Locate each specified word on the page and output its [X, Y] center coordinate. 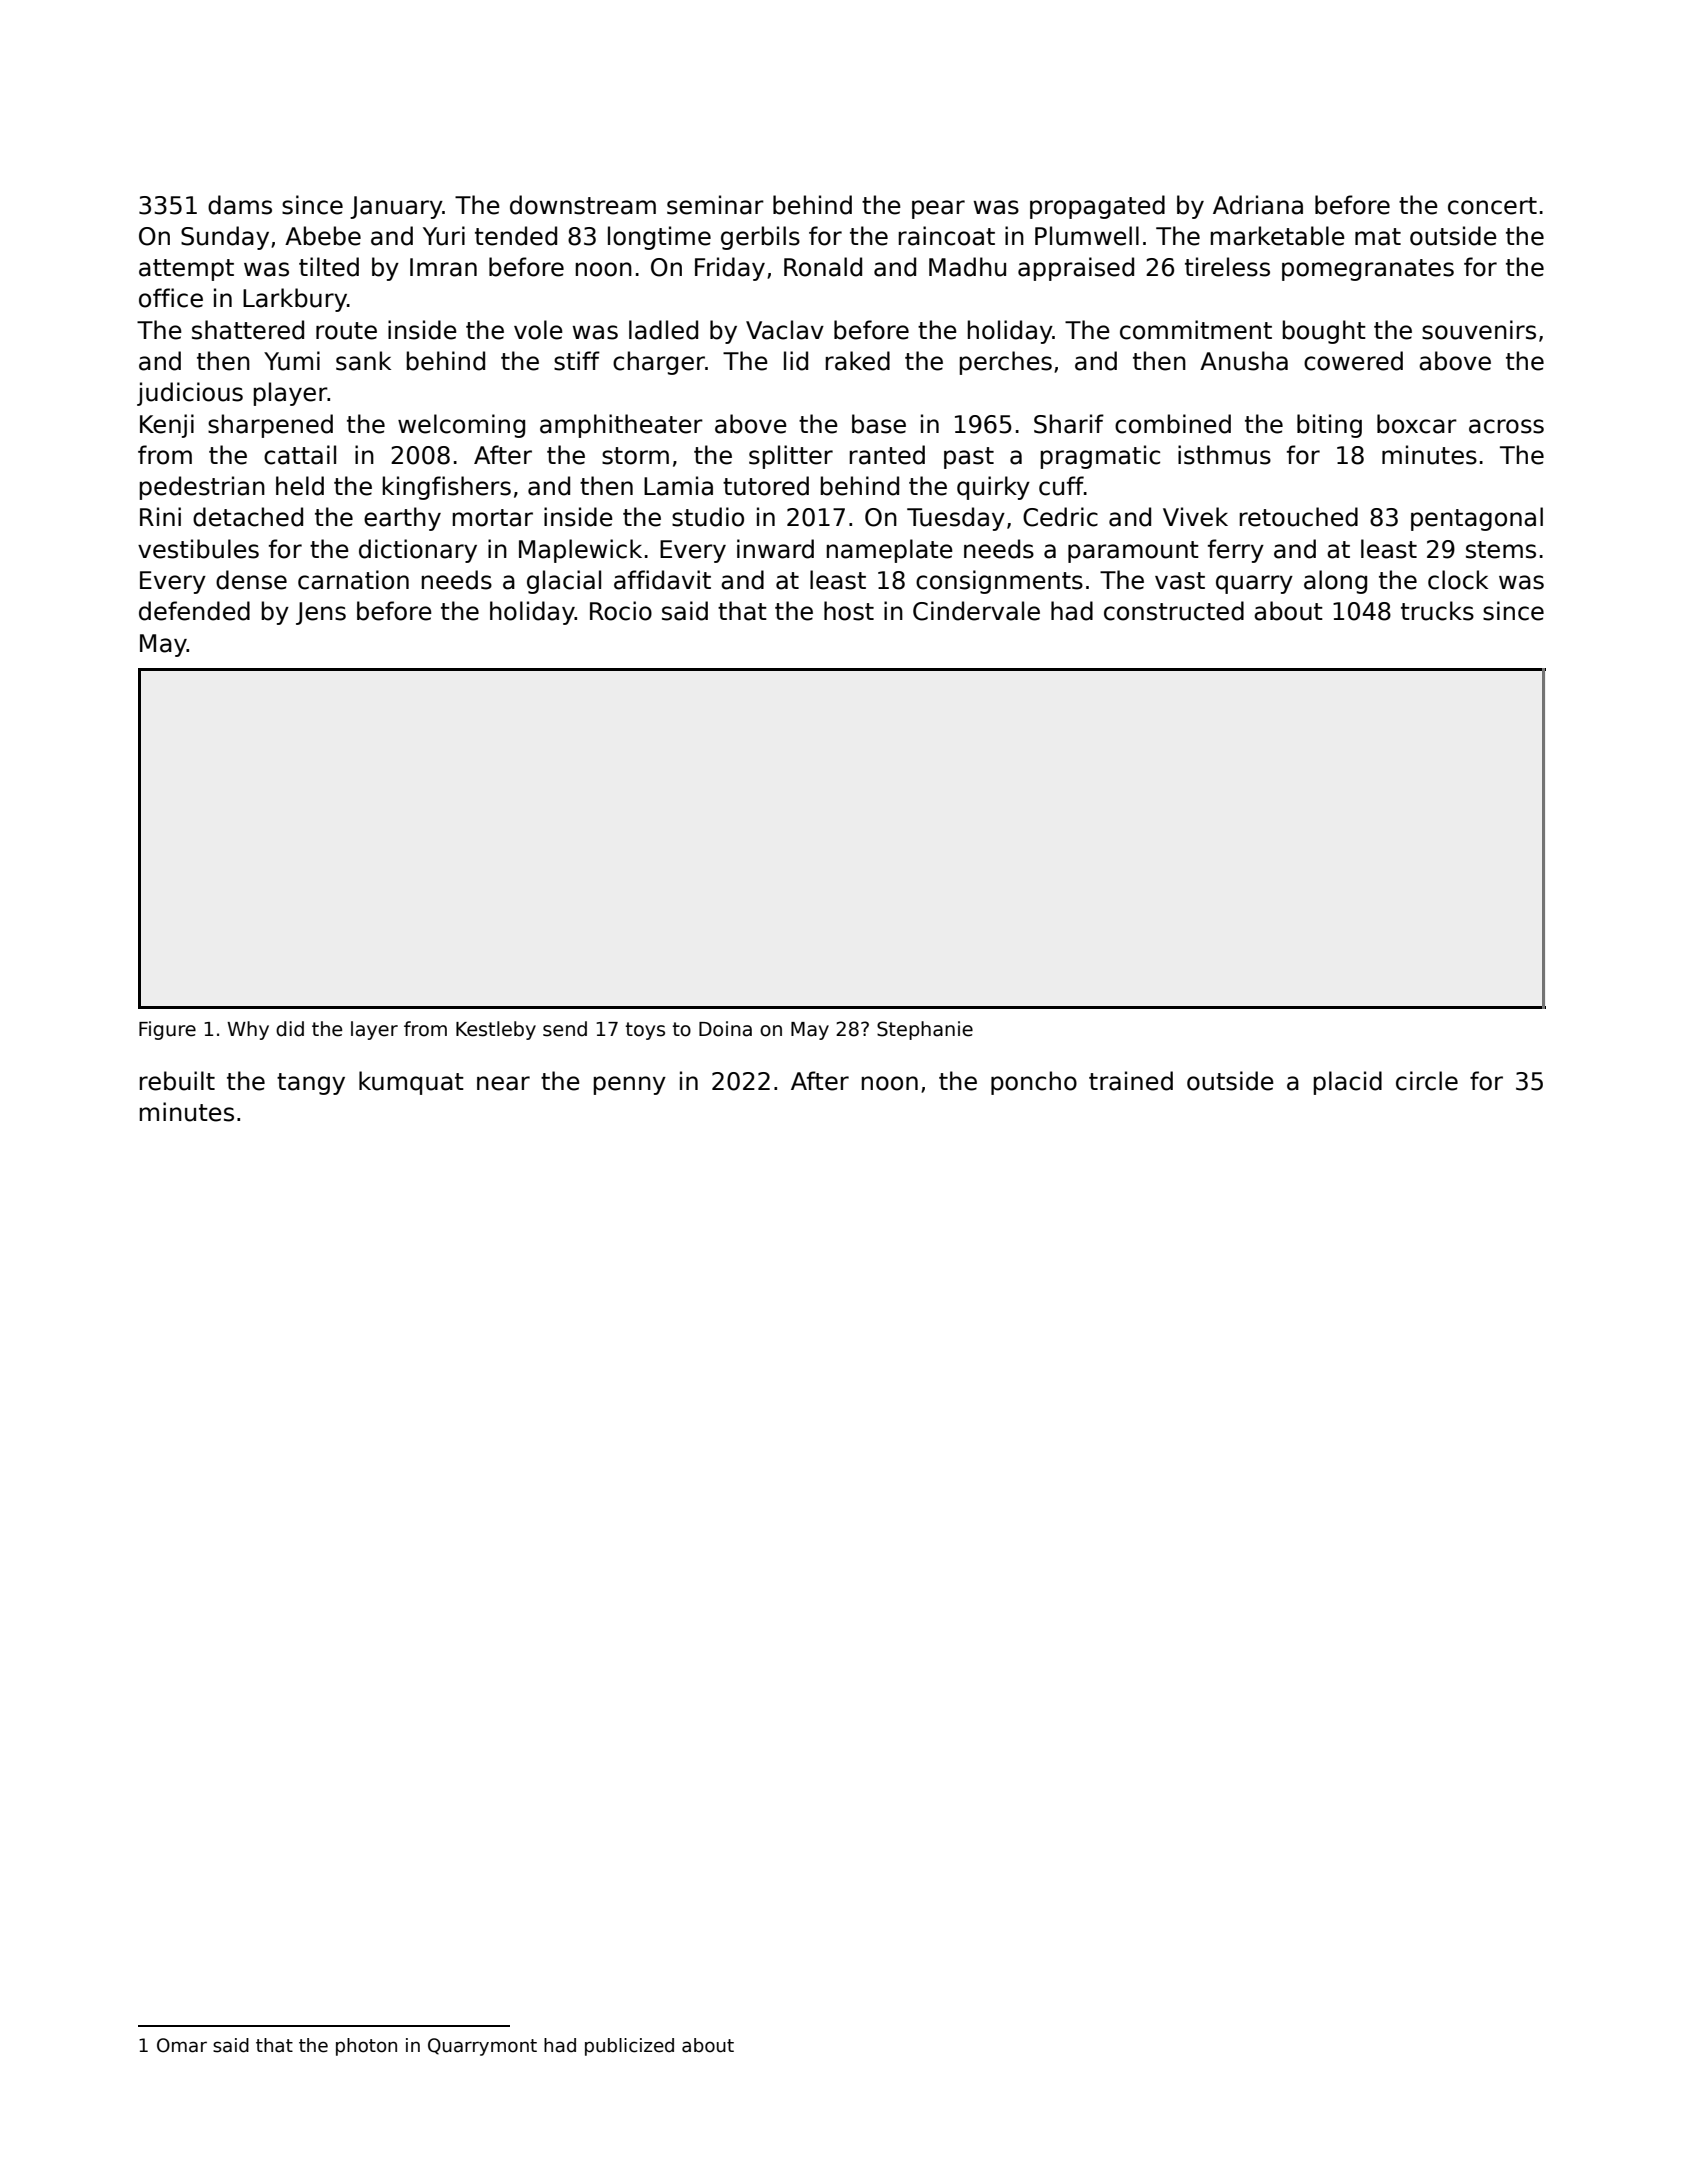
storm [635, 456]
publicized [629, 2047]
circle [1427, 1081]
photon [366, 2047]
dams [240, 205]
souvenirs [1479, 330]
